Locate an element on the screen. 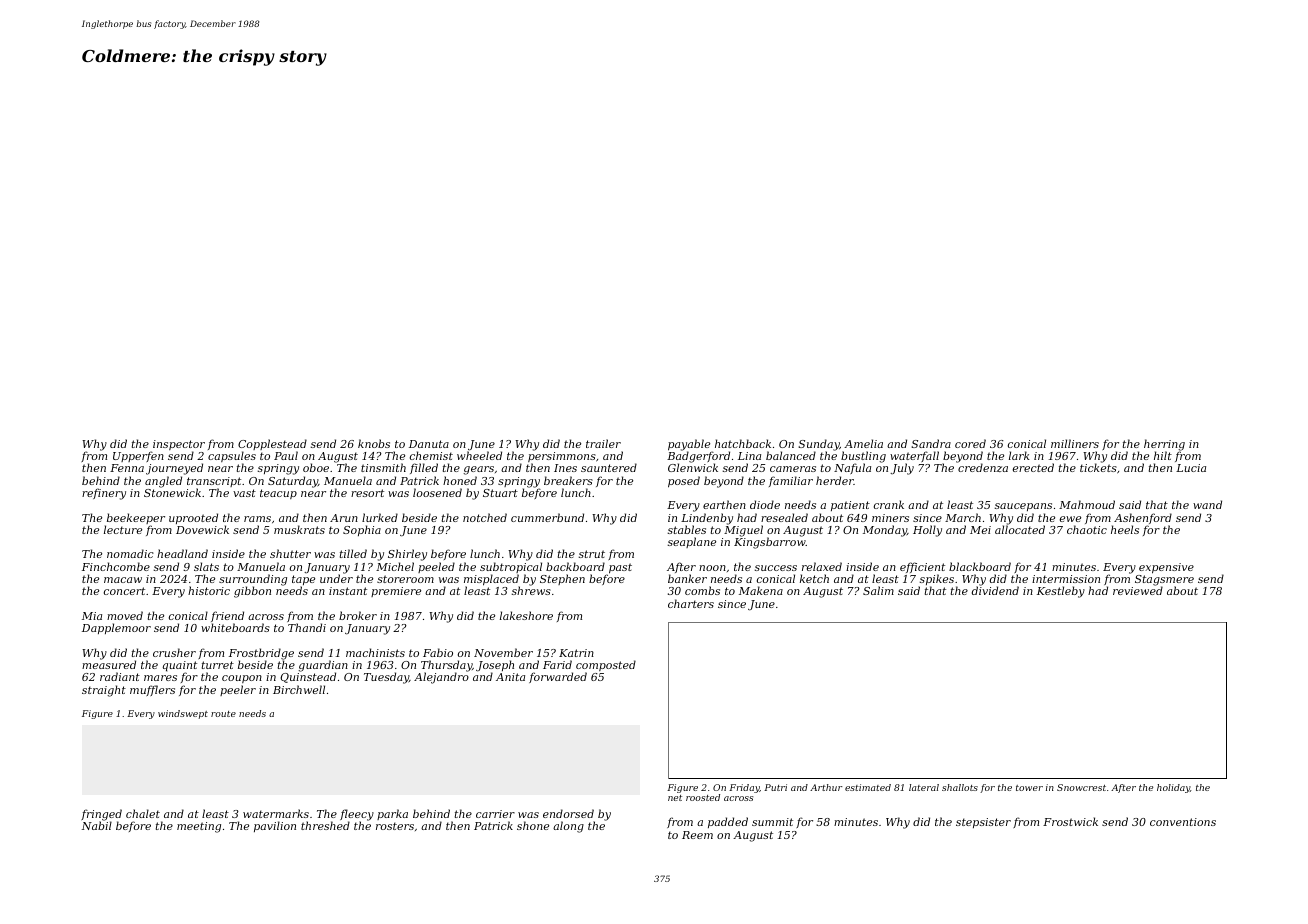 The height and width of the screenshot is (924, 1308). peeler is located at coordinates (238, 690).
